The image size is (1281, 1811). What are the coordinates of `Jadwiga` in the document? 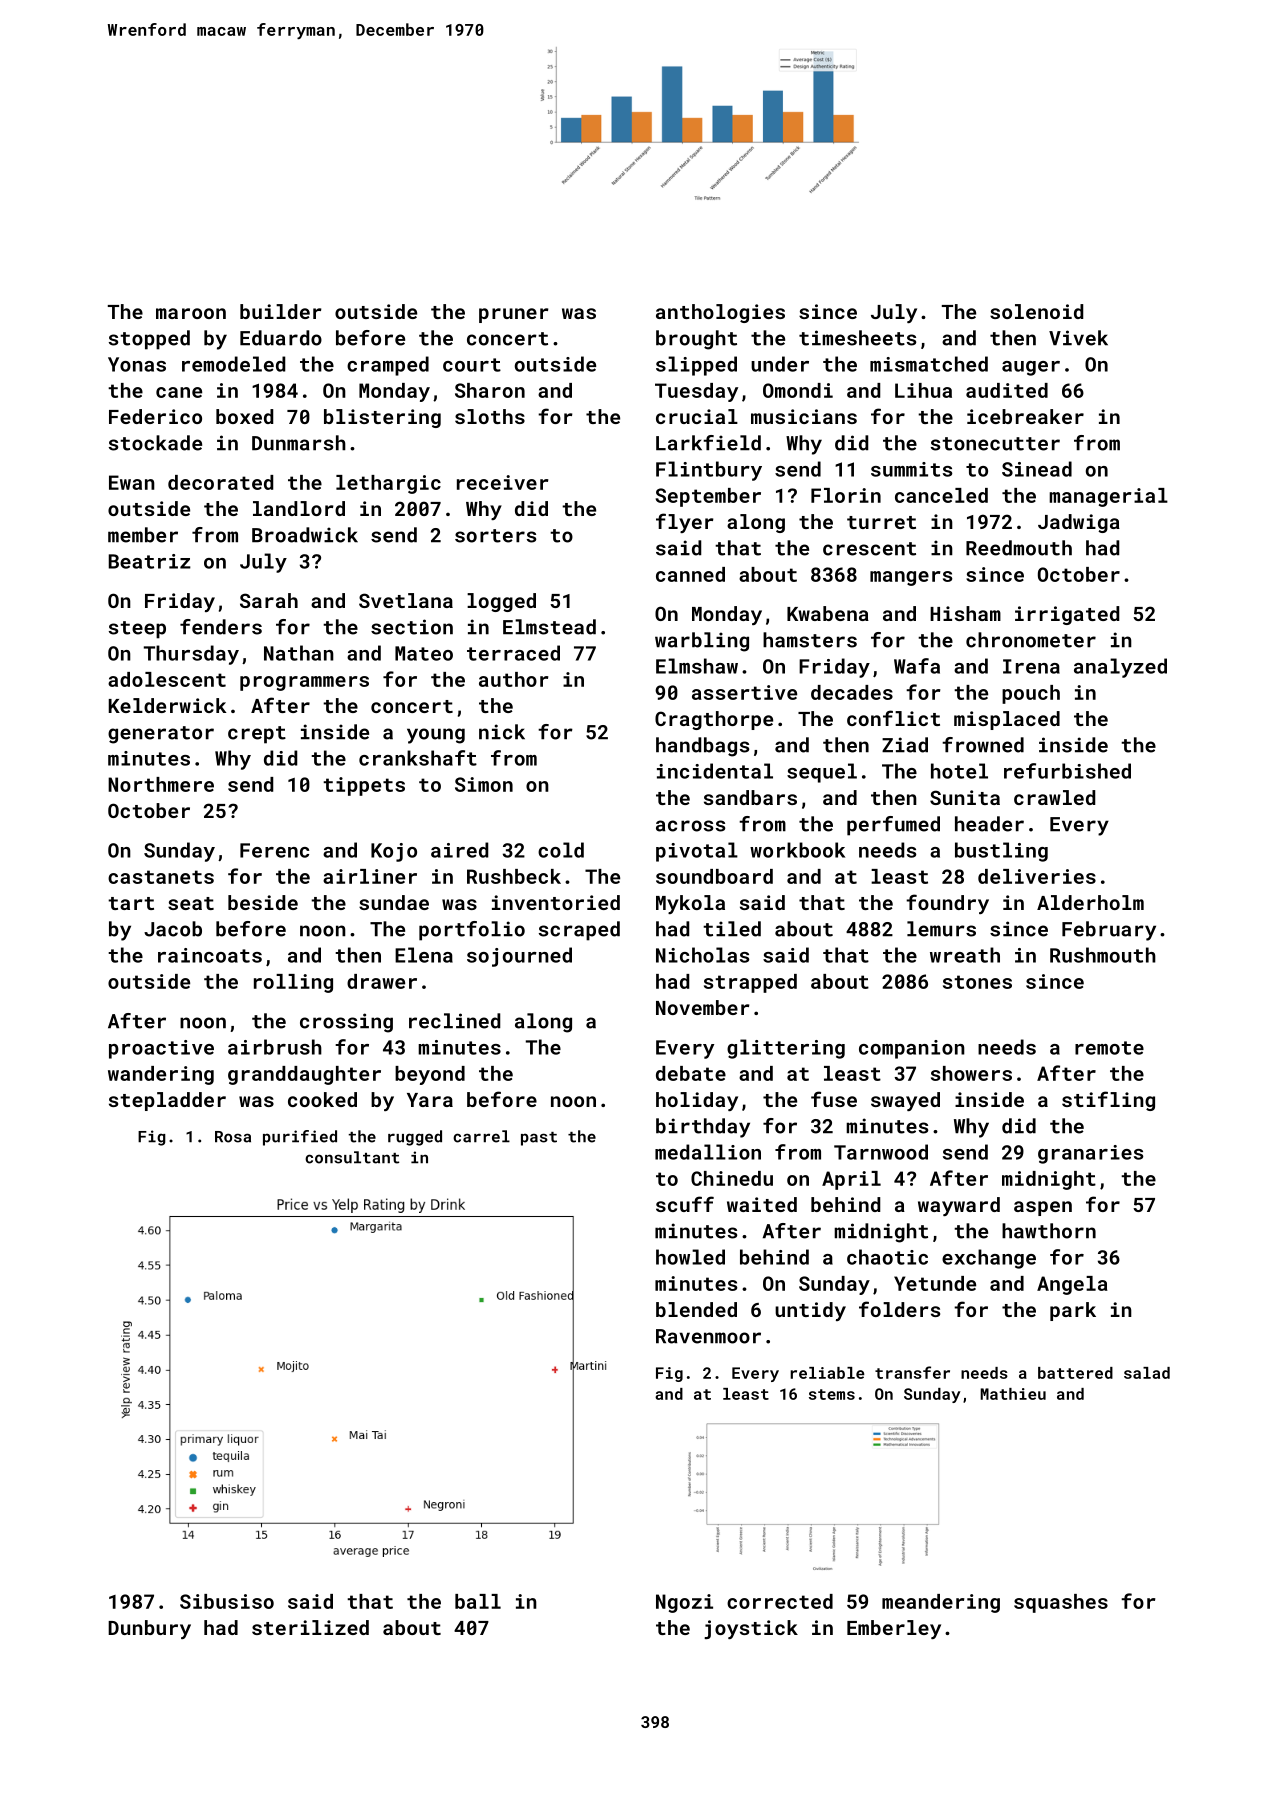 It's located at (1079, 523).
